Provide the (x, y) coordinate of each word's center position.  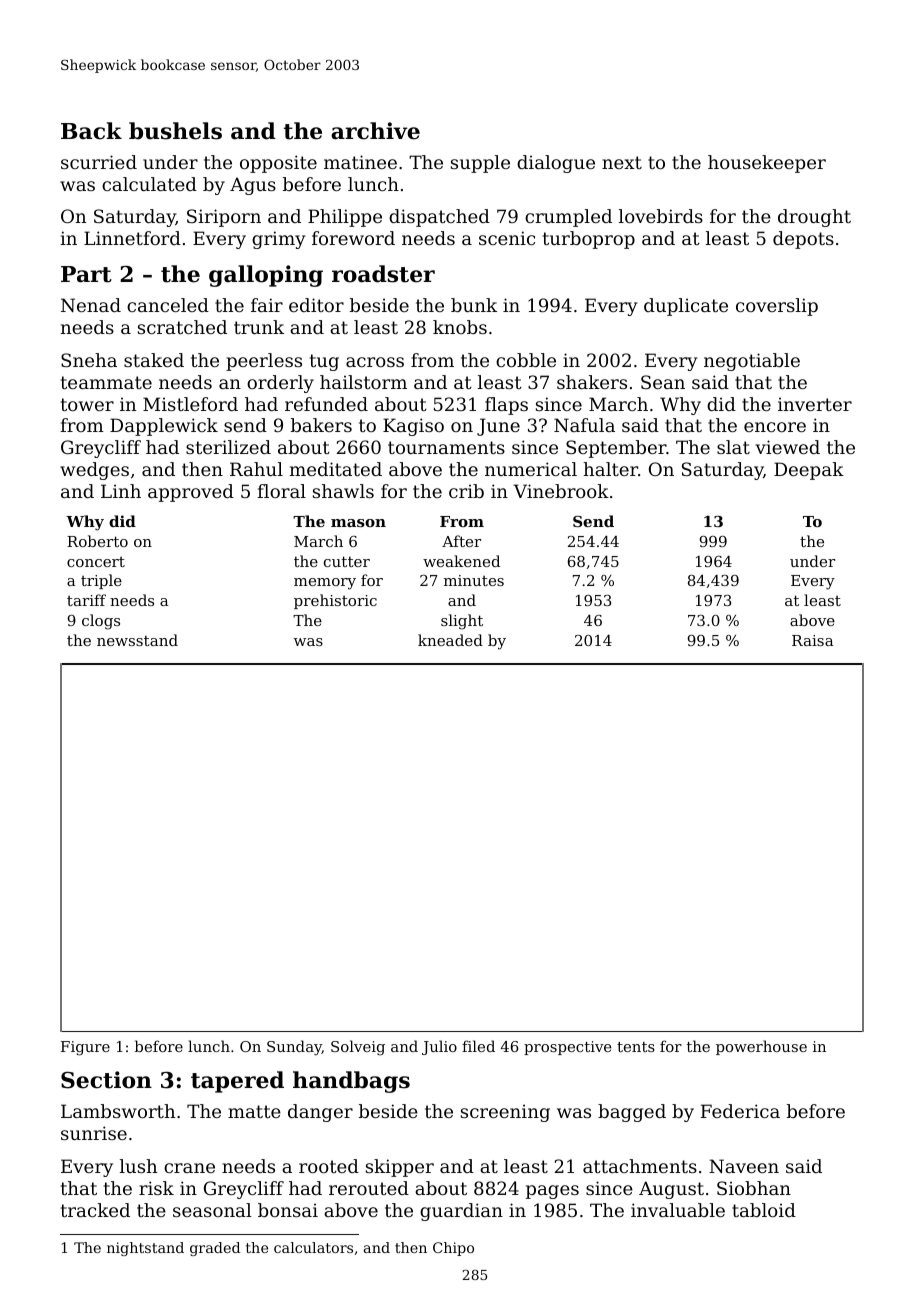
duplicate (686, 307)
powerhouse (761, 1047)
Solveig (358, 1048)
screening (505, 1113)
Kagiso (413, 427)
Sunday (294, 1048)
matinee (360, 162)
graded (215, 1249)
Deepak (809, 471)
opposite (278, 164)
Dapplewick (164, 427)
